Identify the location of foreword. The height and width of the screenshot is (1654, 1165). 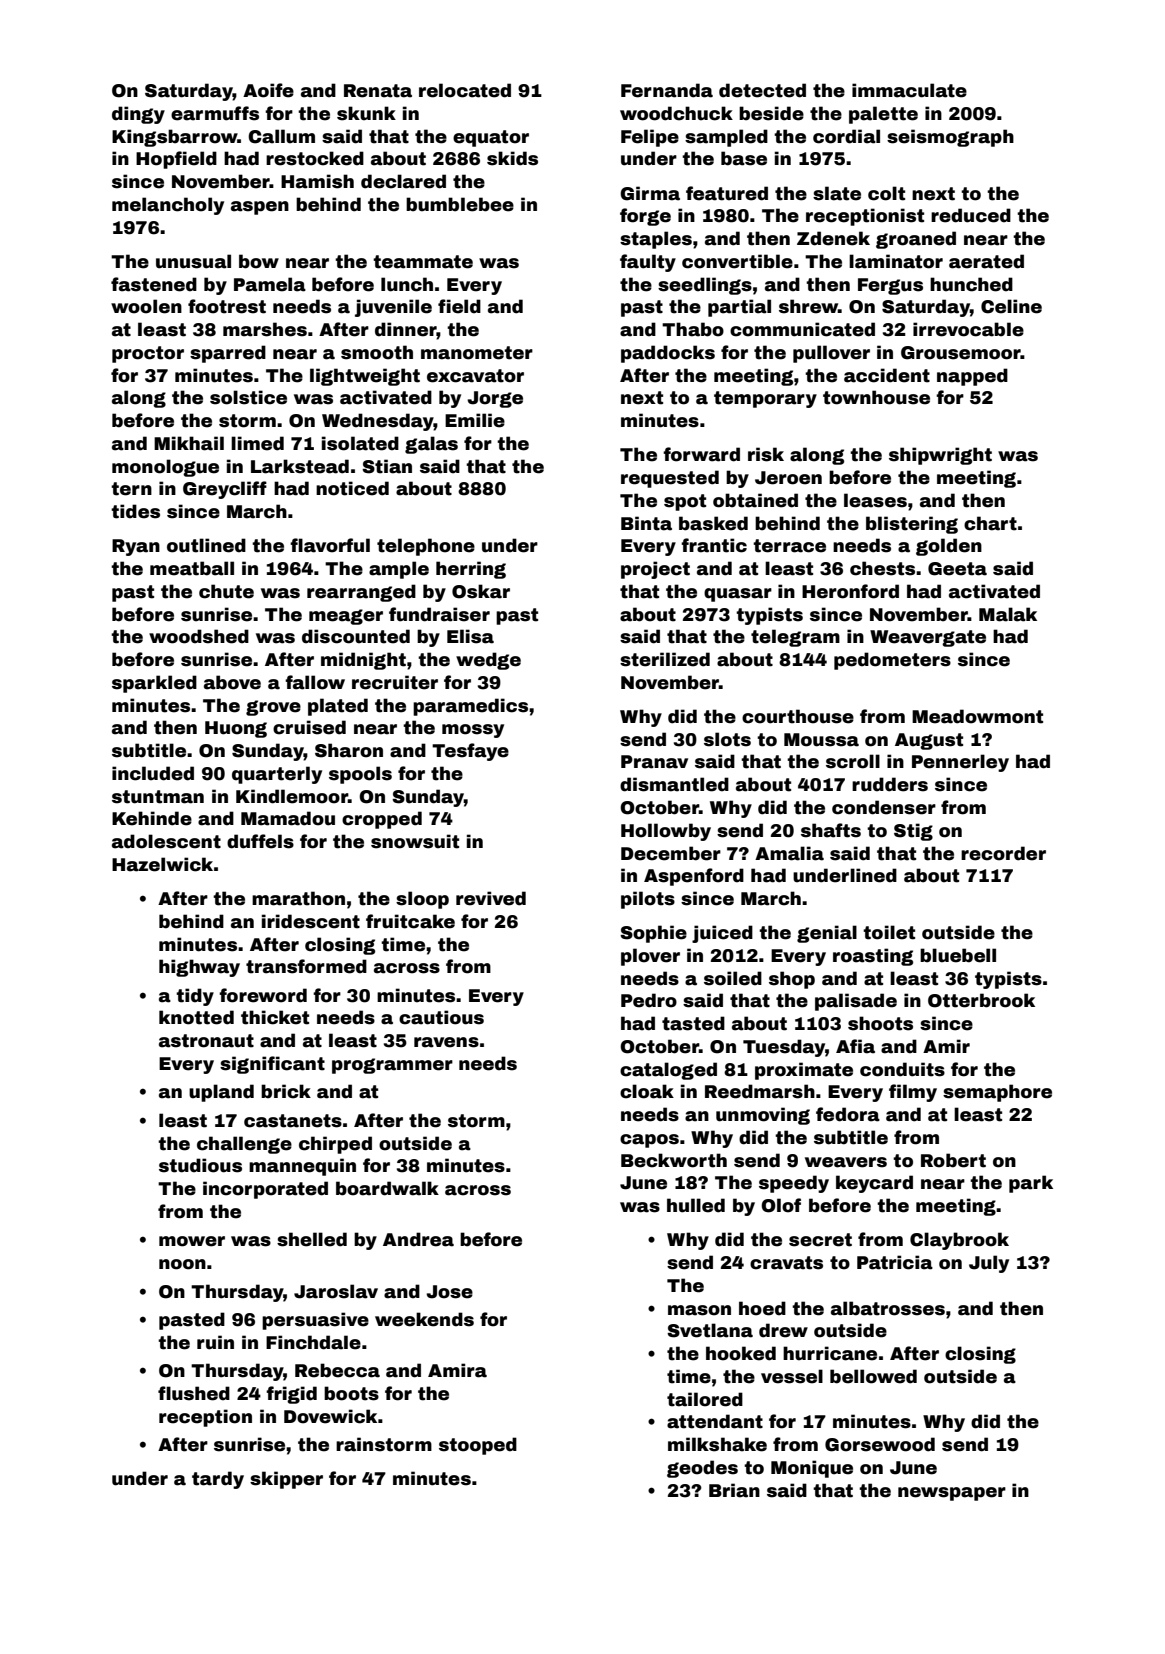
(263, 995).
